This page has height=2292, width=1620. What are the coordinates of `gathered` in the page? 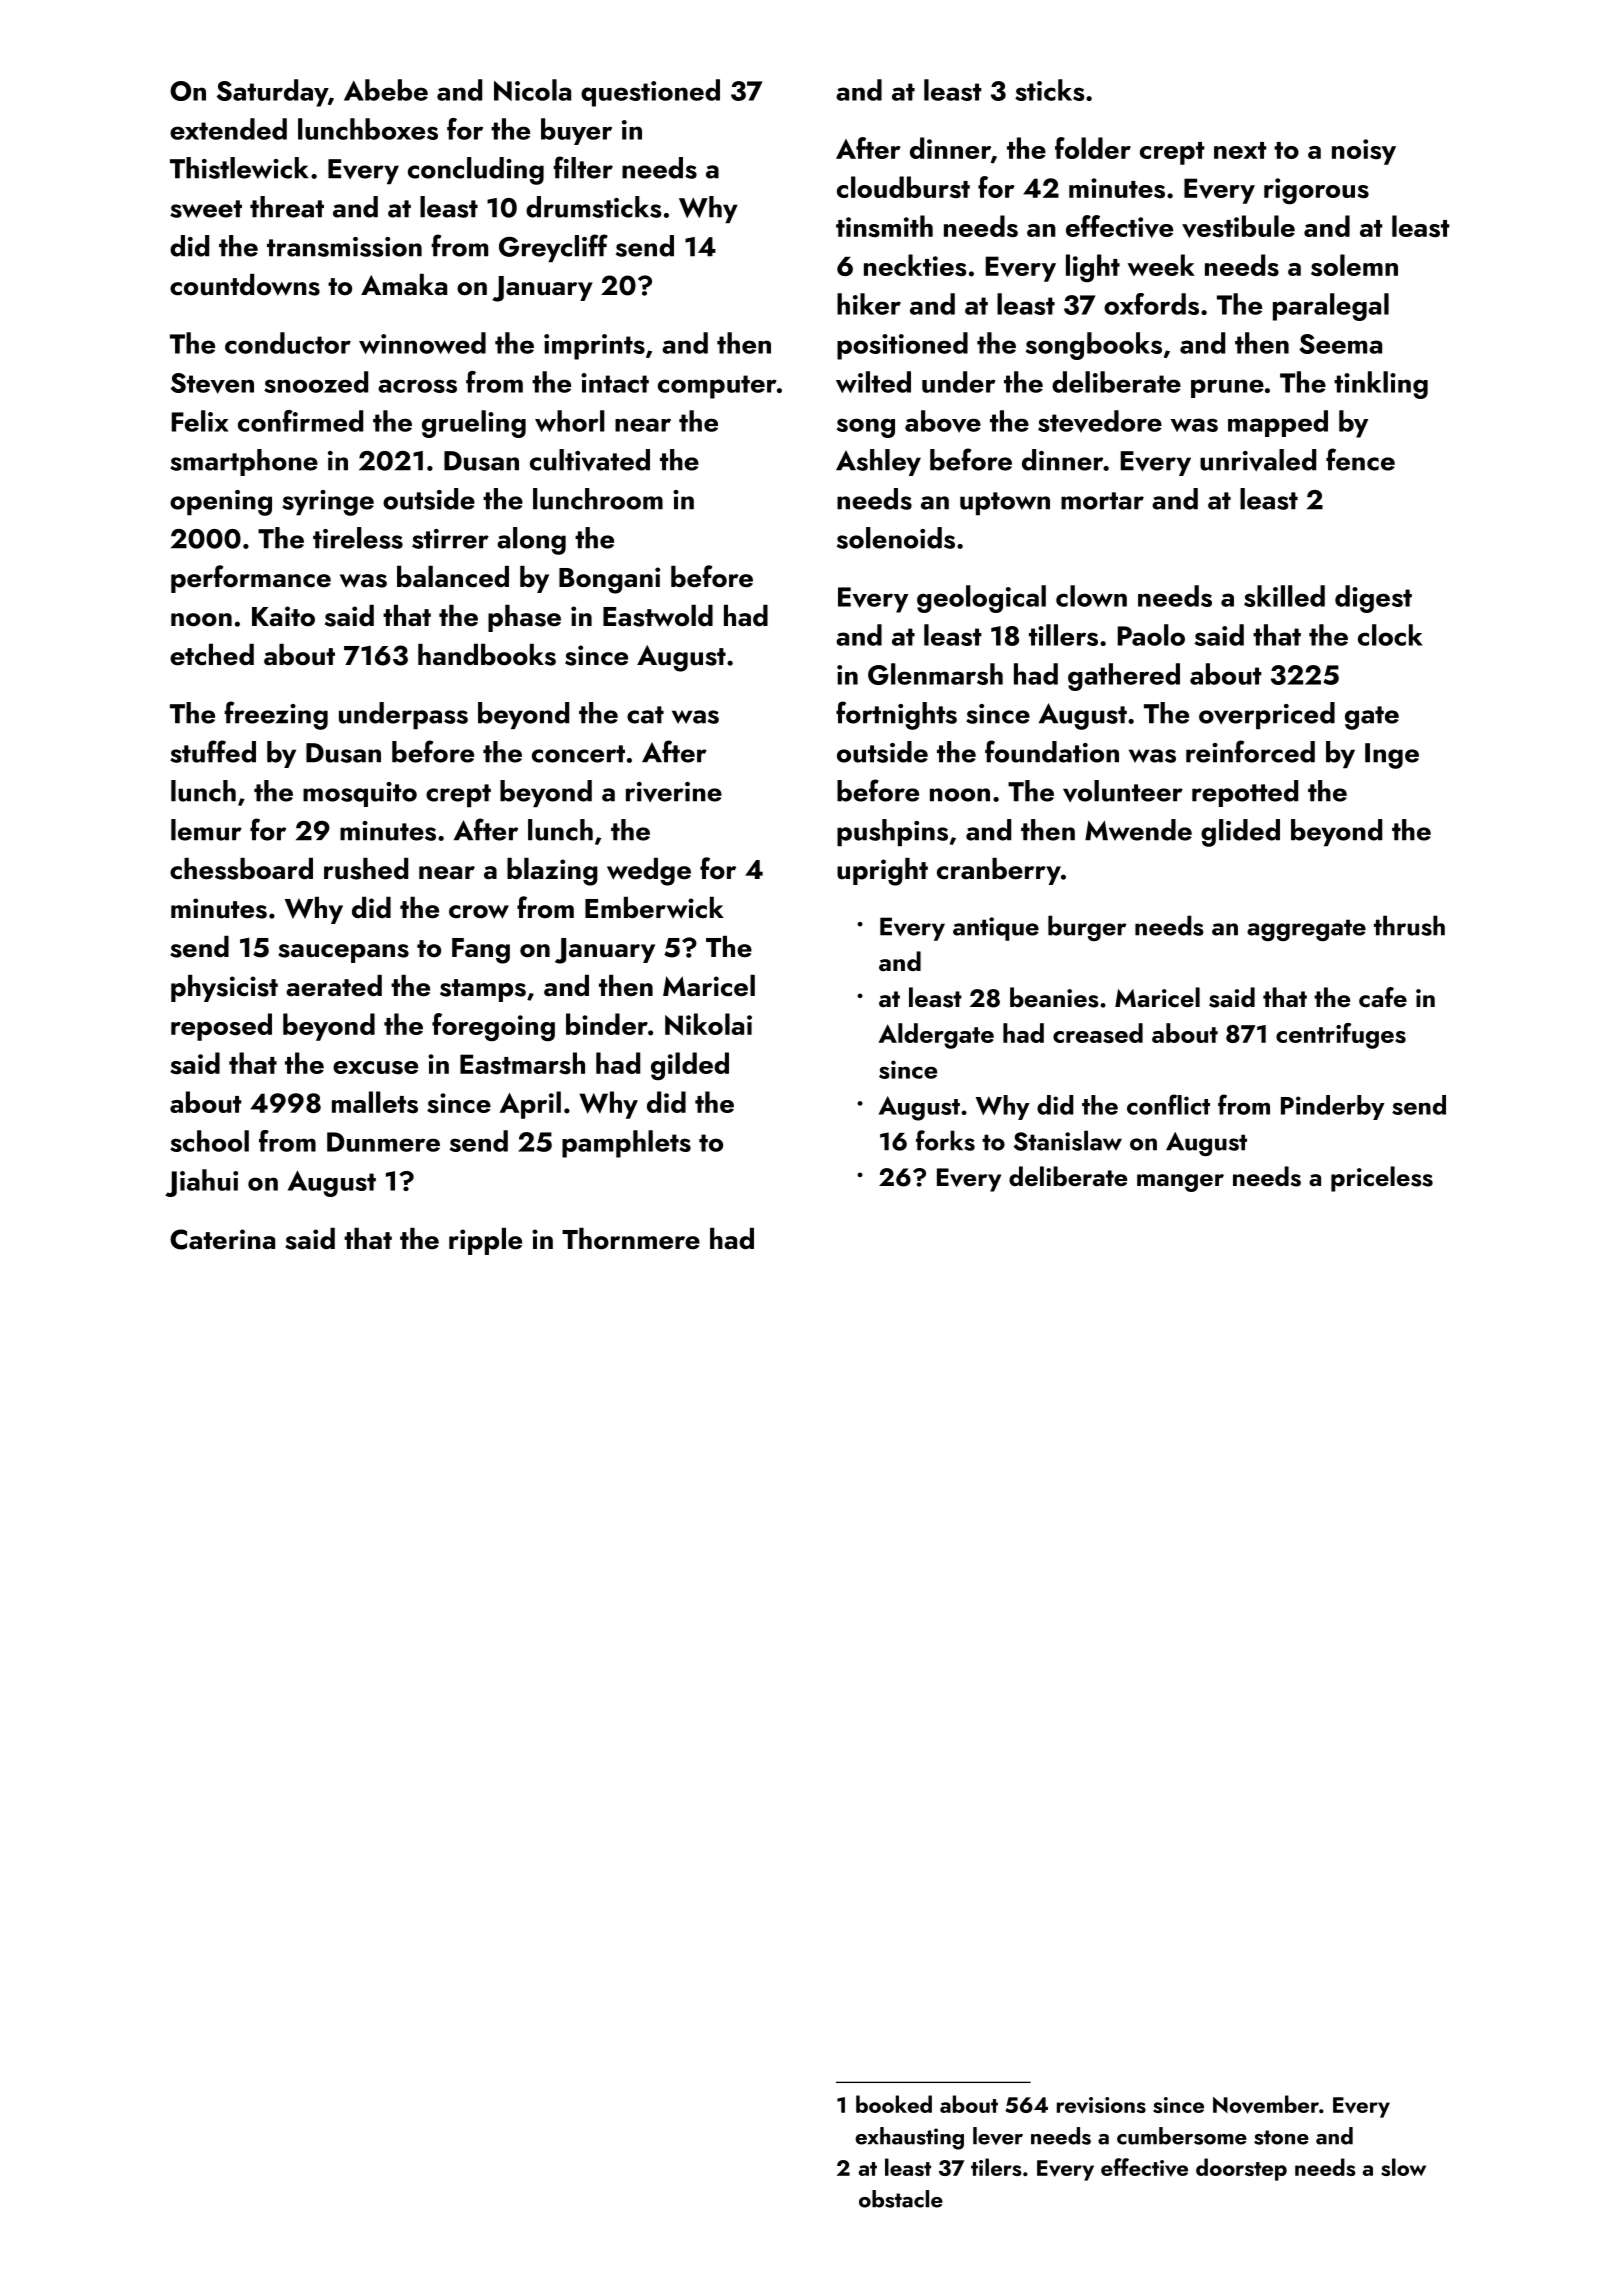 It's located at (1124, 677).
